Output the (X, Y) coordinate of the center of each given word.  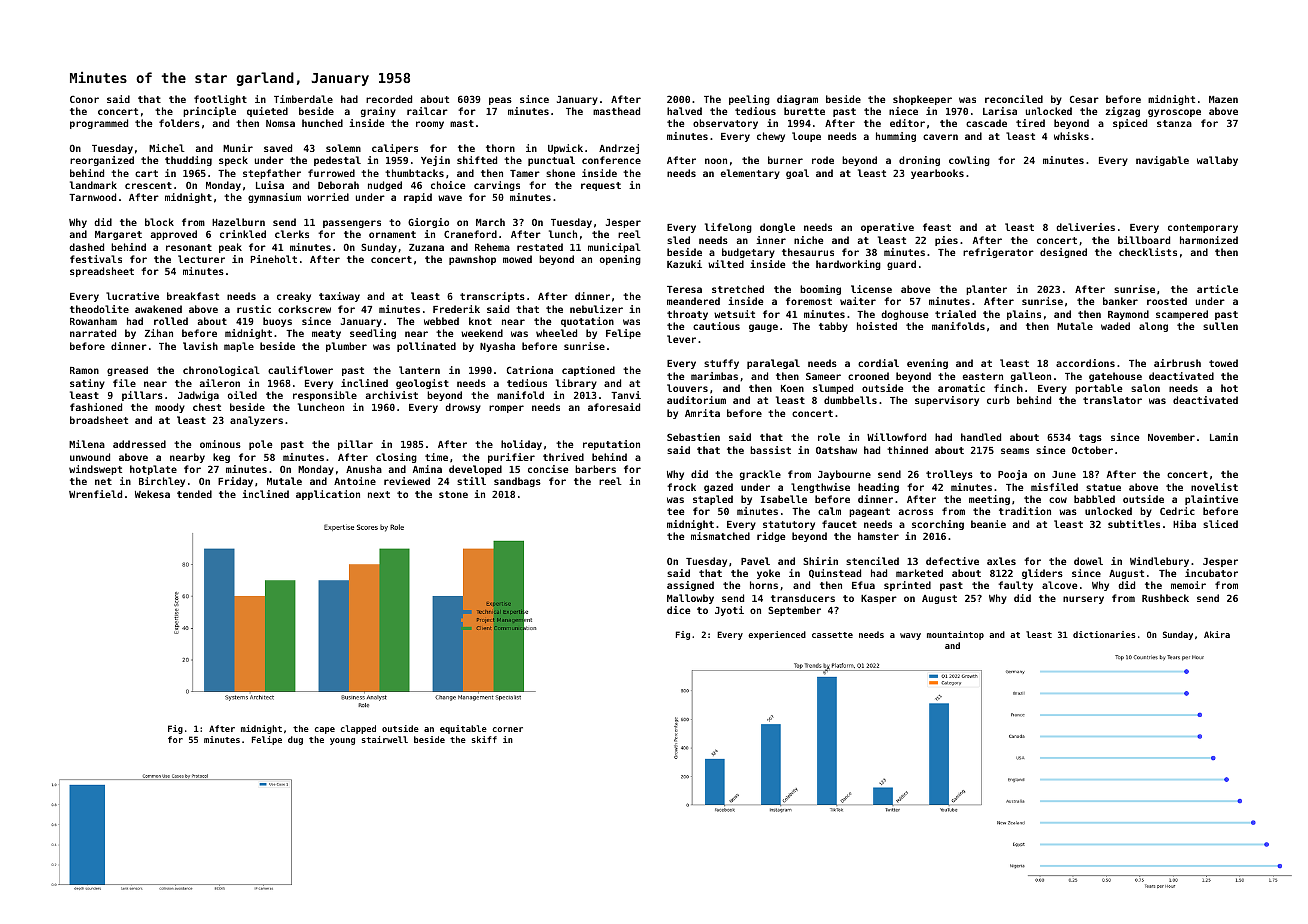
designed (1063, 253)
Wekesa (152, 494)
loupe (806, 137)
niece (903, 111)
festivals (96, 259)
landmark (93, 185)
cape (324, 730)
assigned (690, 586)
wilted (726, 264)
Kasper (879, 599)
